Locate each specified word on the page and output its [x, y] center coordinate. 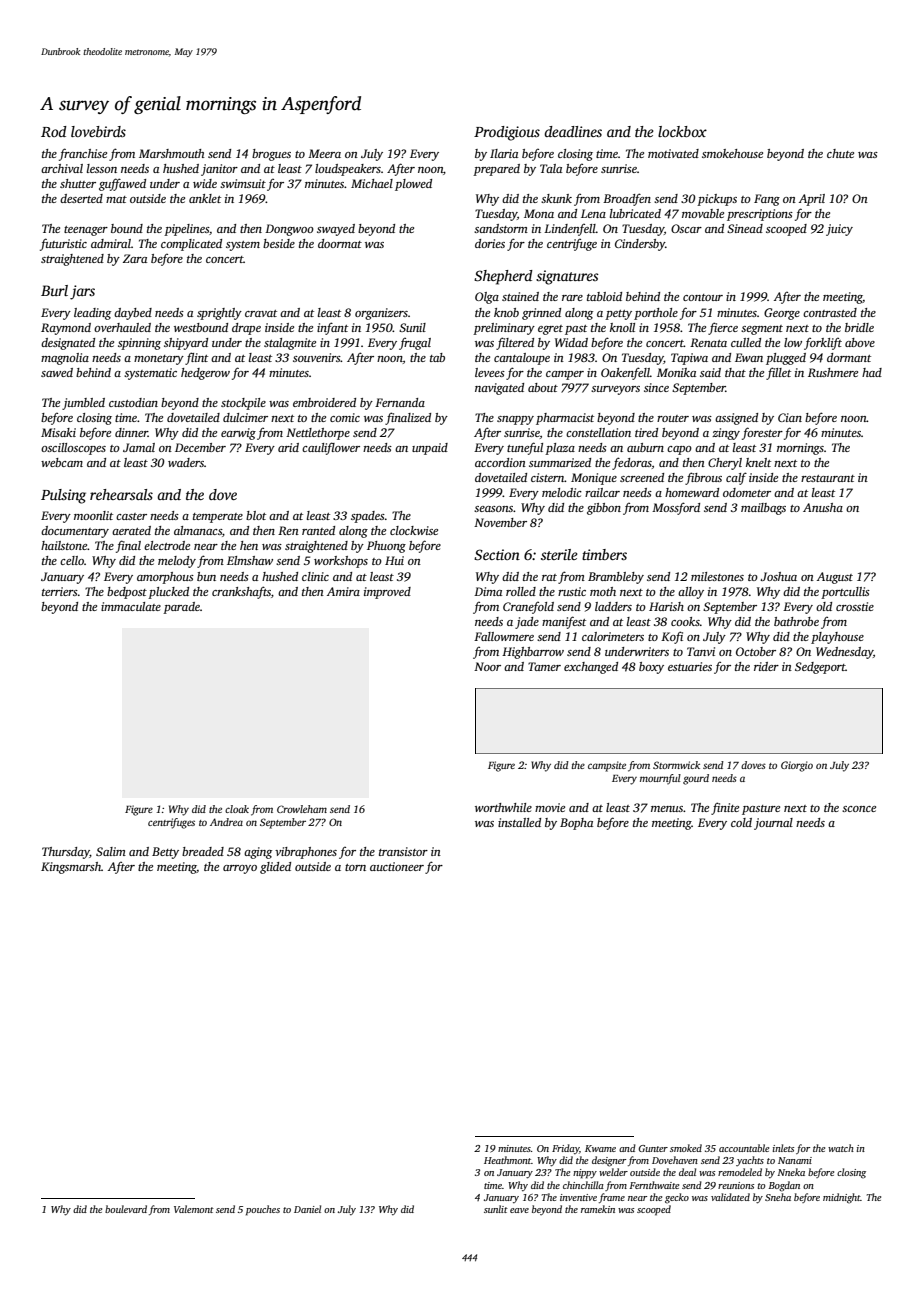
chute [840, 153]
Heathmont [507, 1160]
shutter [78, 183]
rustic [572, 591]
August [835, 578]
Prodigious [507, 133]
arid [288, 447]
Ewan [749, 357]
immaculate [131, 606]
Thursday [66, 853]
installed [519, 822]
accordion [500, 462]
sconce [859, 809]
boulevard [126, 1209]
